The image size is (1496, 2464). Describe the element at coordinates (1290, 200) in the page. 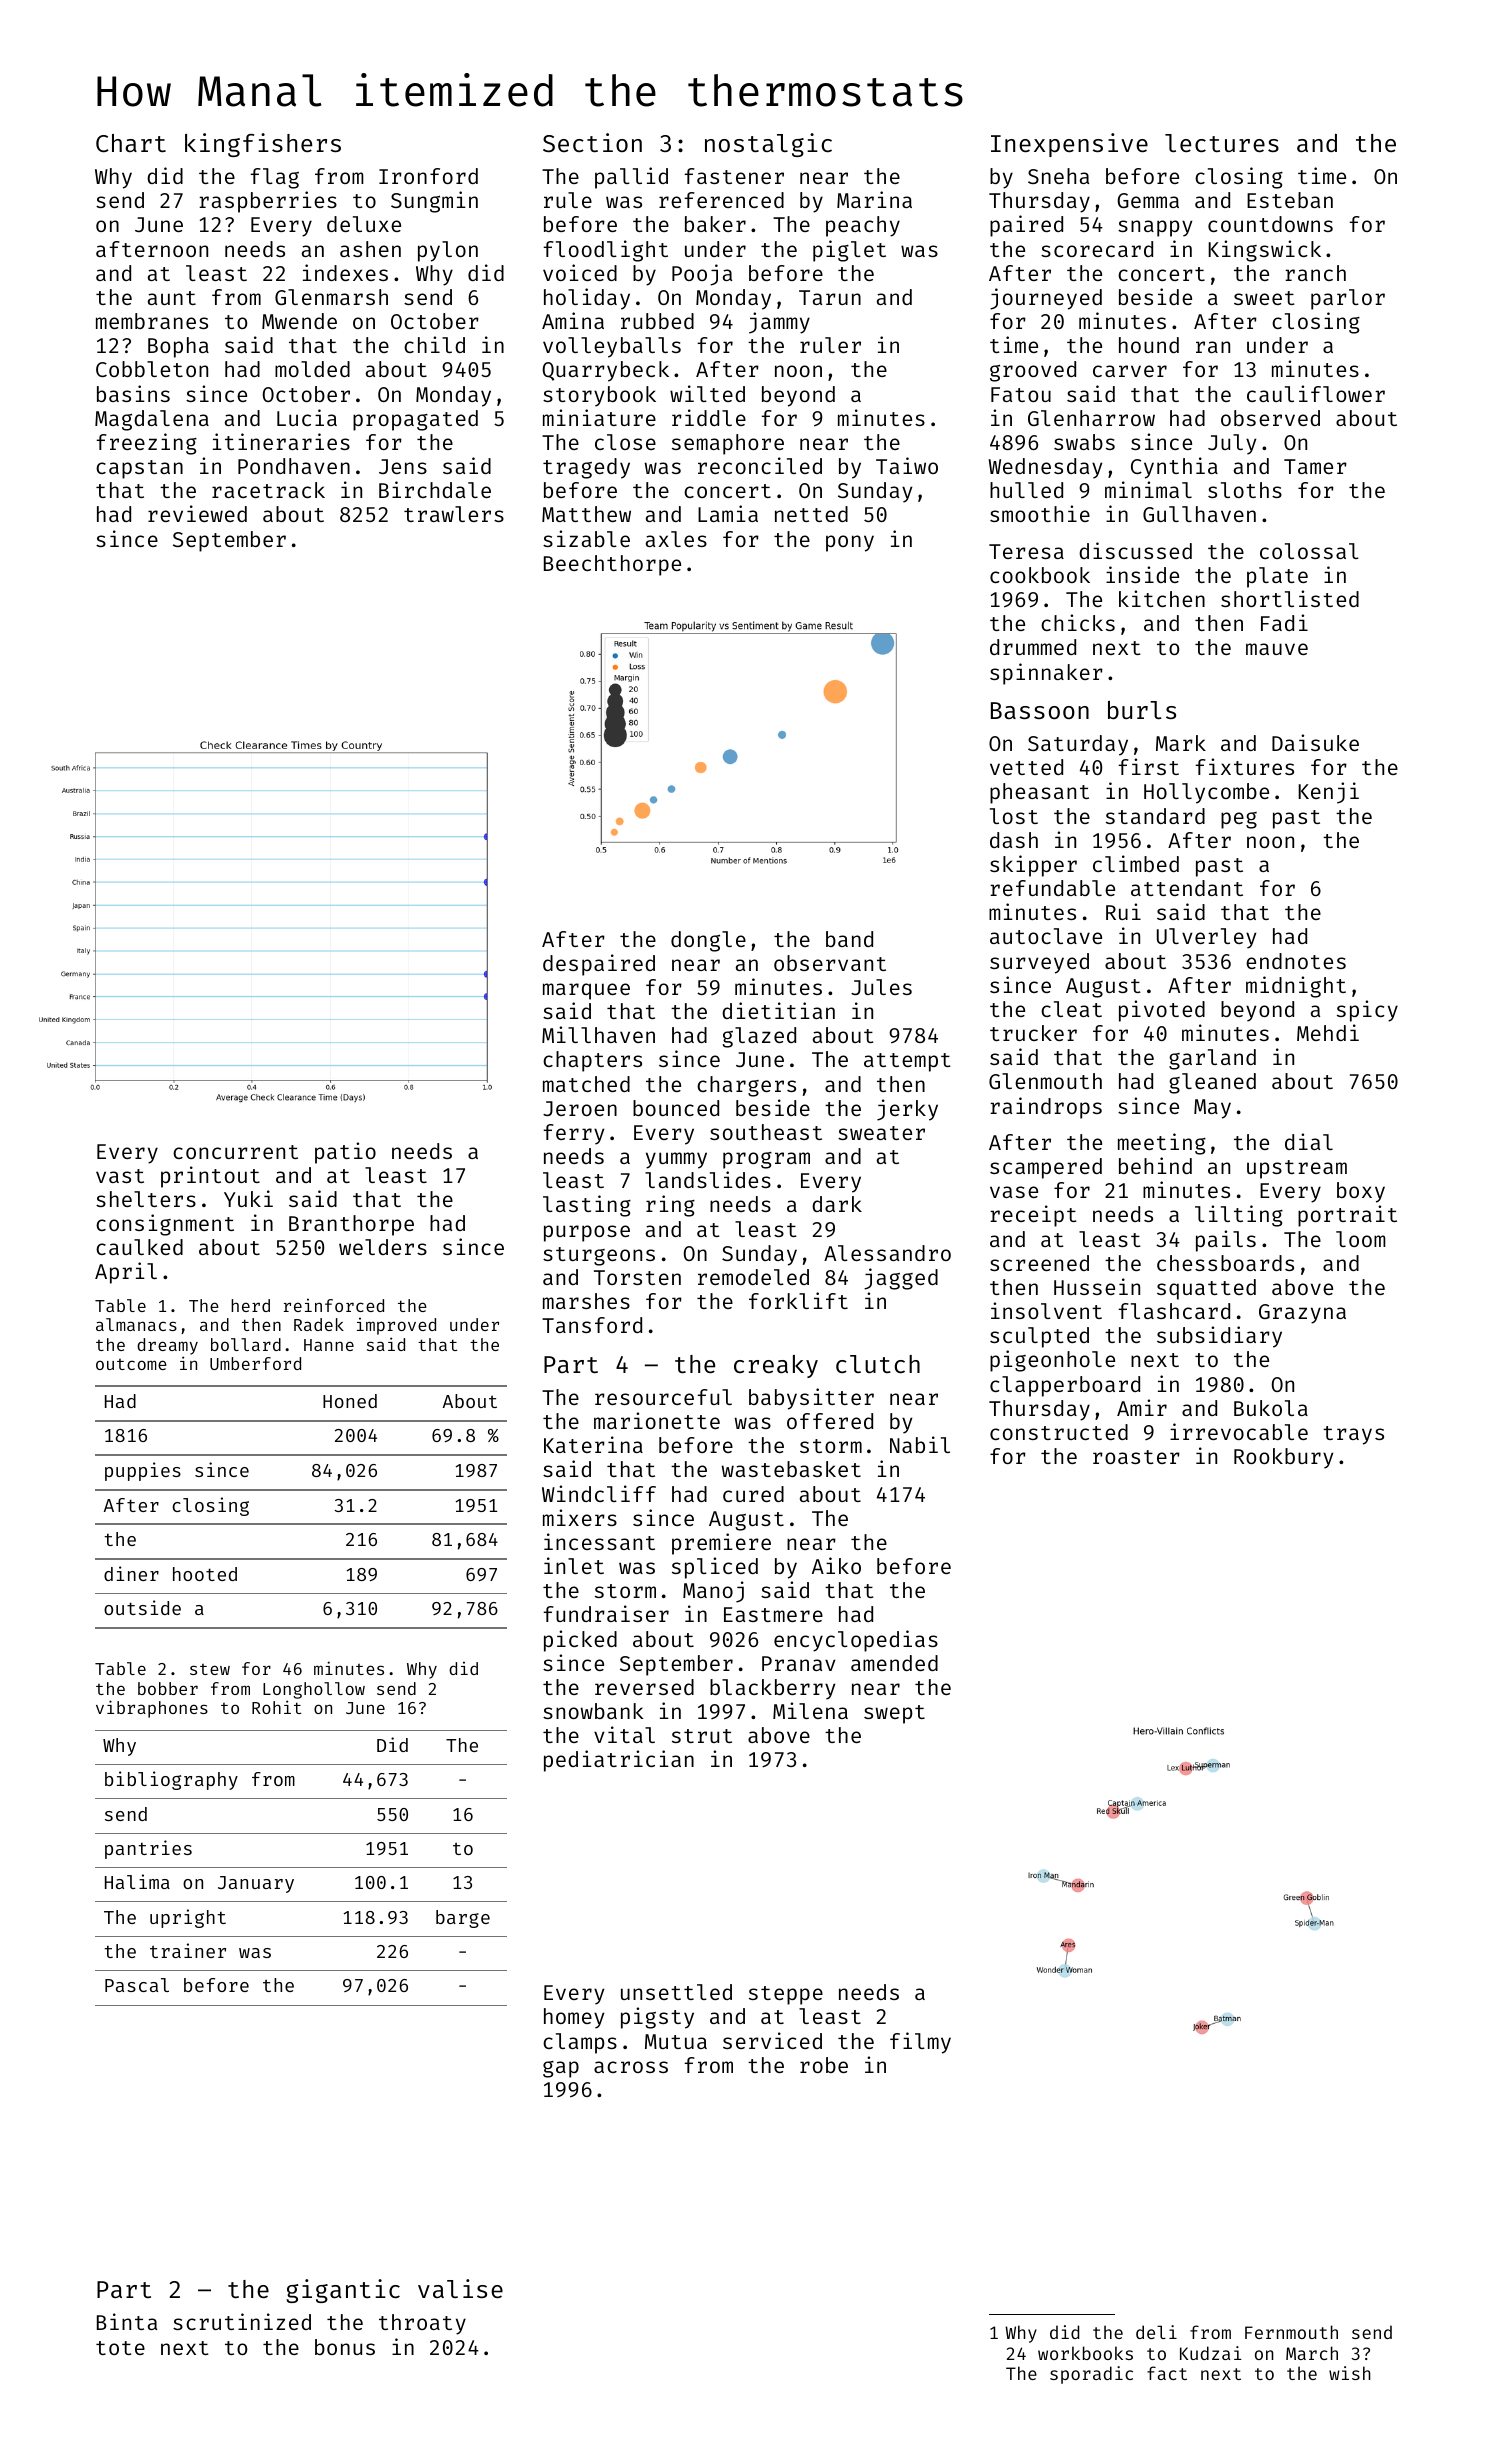

I see `Esteban` at that location.
